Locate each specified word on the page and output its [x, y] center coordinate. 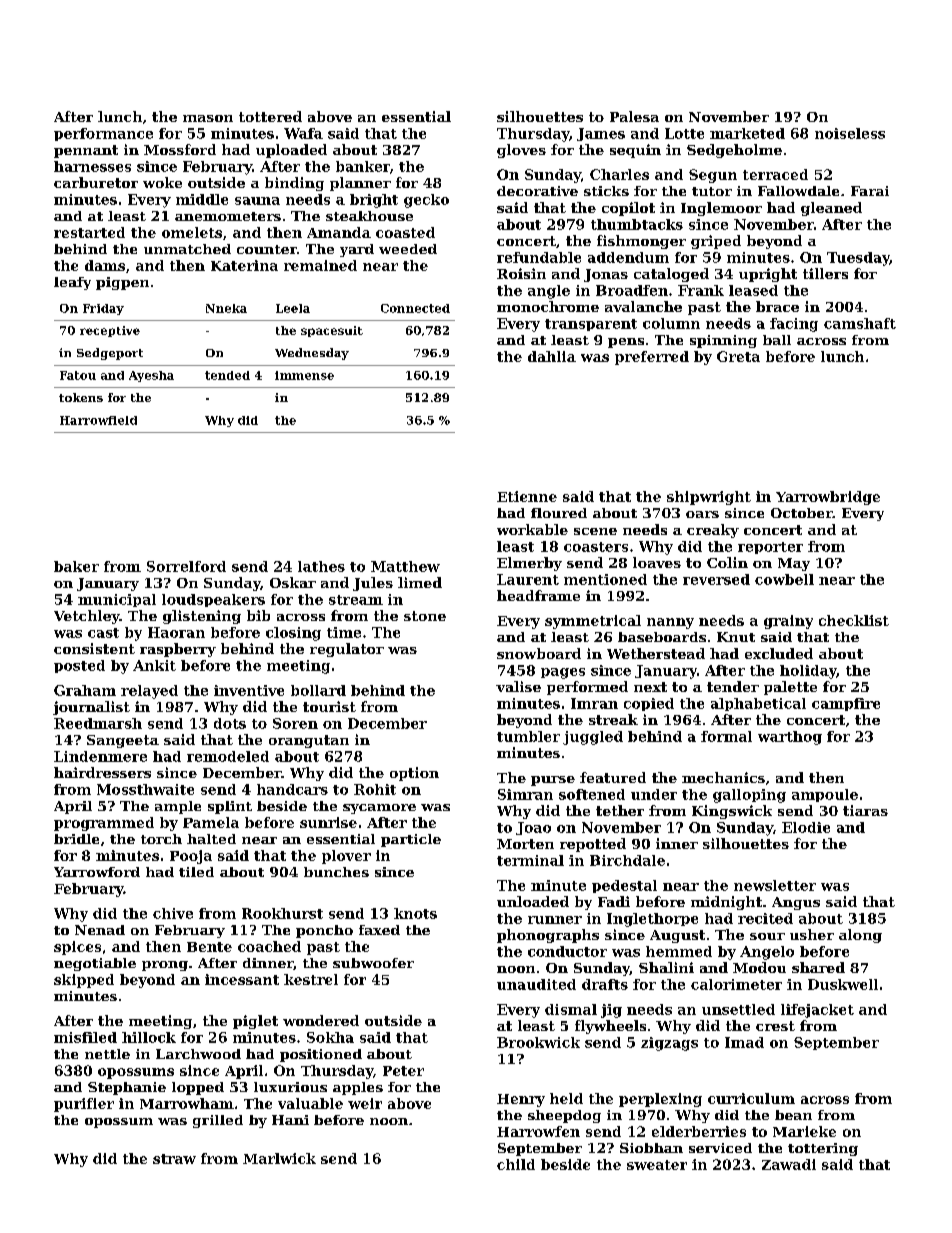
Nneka [226, 308]
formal [726, 736]
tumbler [528, 736]
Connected [415, 308]
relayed [149, 692]
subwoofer [373, 963]
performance [103, 134]
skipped [84, 981]
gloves [521, 151]
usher [812, 934]
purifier [84, 1105]
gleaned [831, 209]
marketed [747, 133]
